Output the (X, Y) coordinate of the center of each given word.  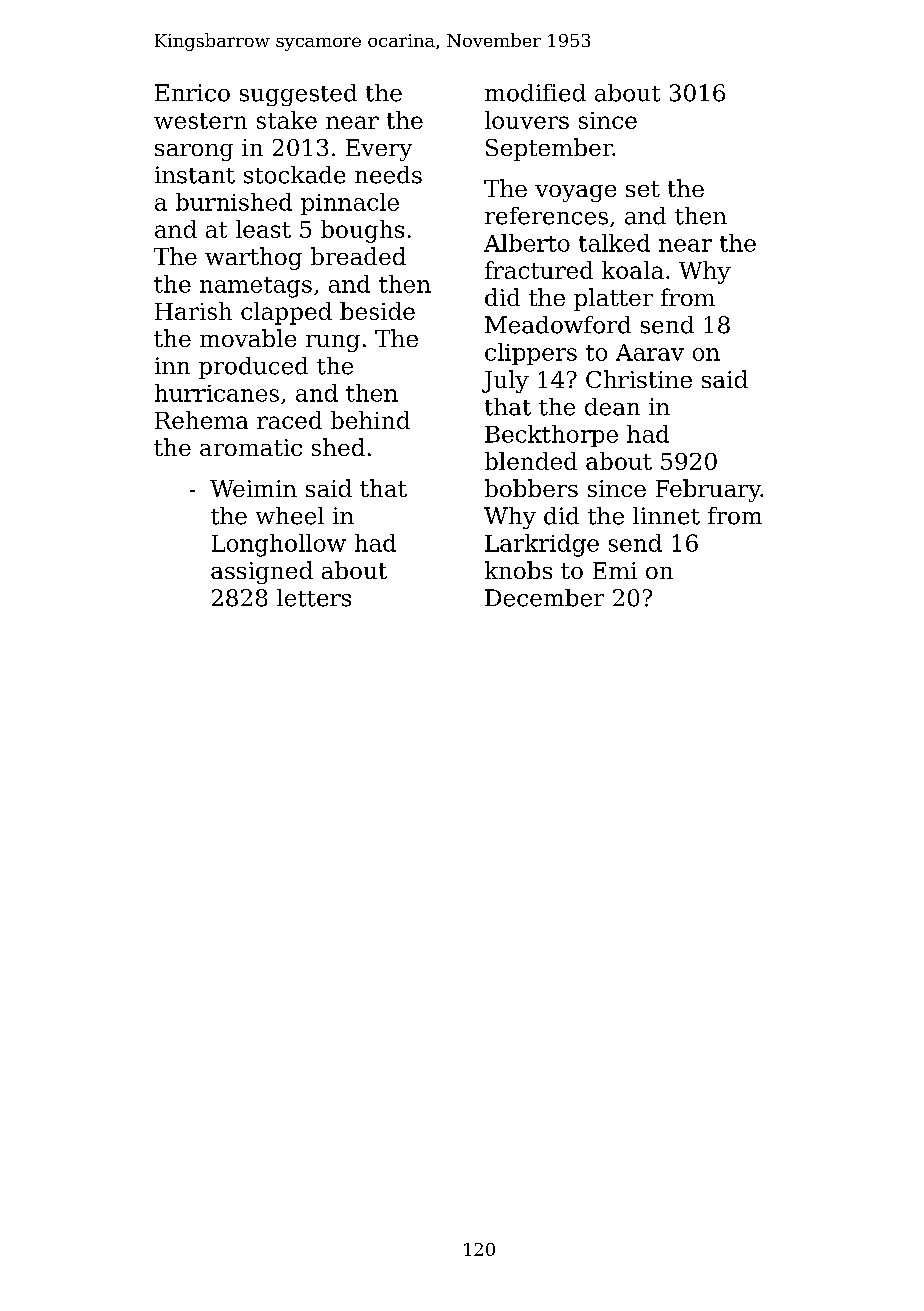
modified (535, 93)
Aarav (650, 352)
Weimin (253, 488)
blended (531, 461)
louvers (527, 120)
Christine (639, 379)
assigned (262, 572)
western (200, 121)
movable (248, 338)
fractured (539, 270)
